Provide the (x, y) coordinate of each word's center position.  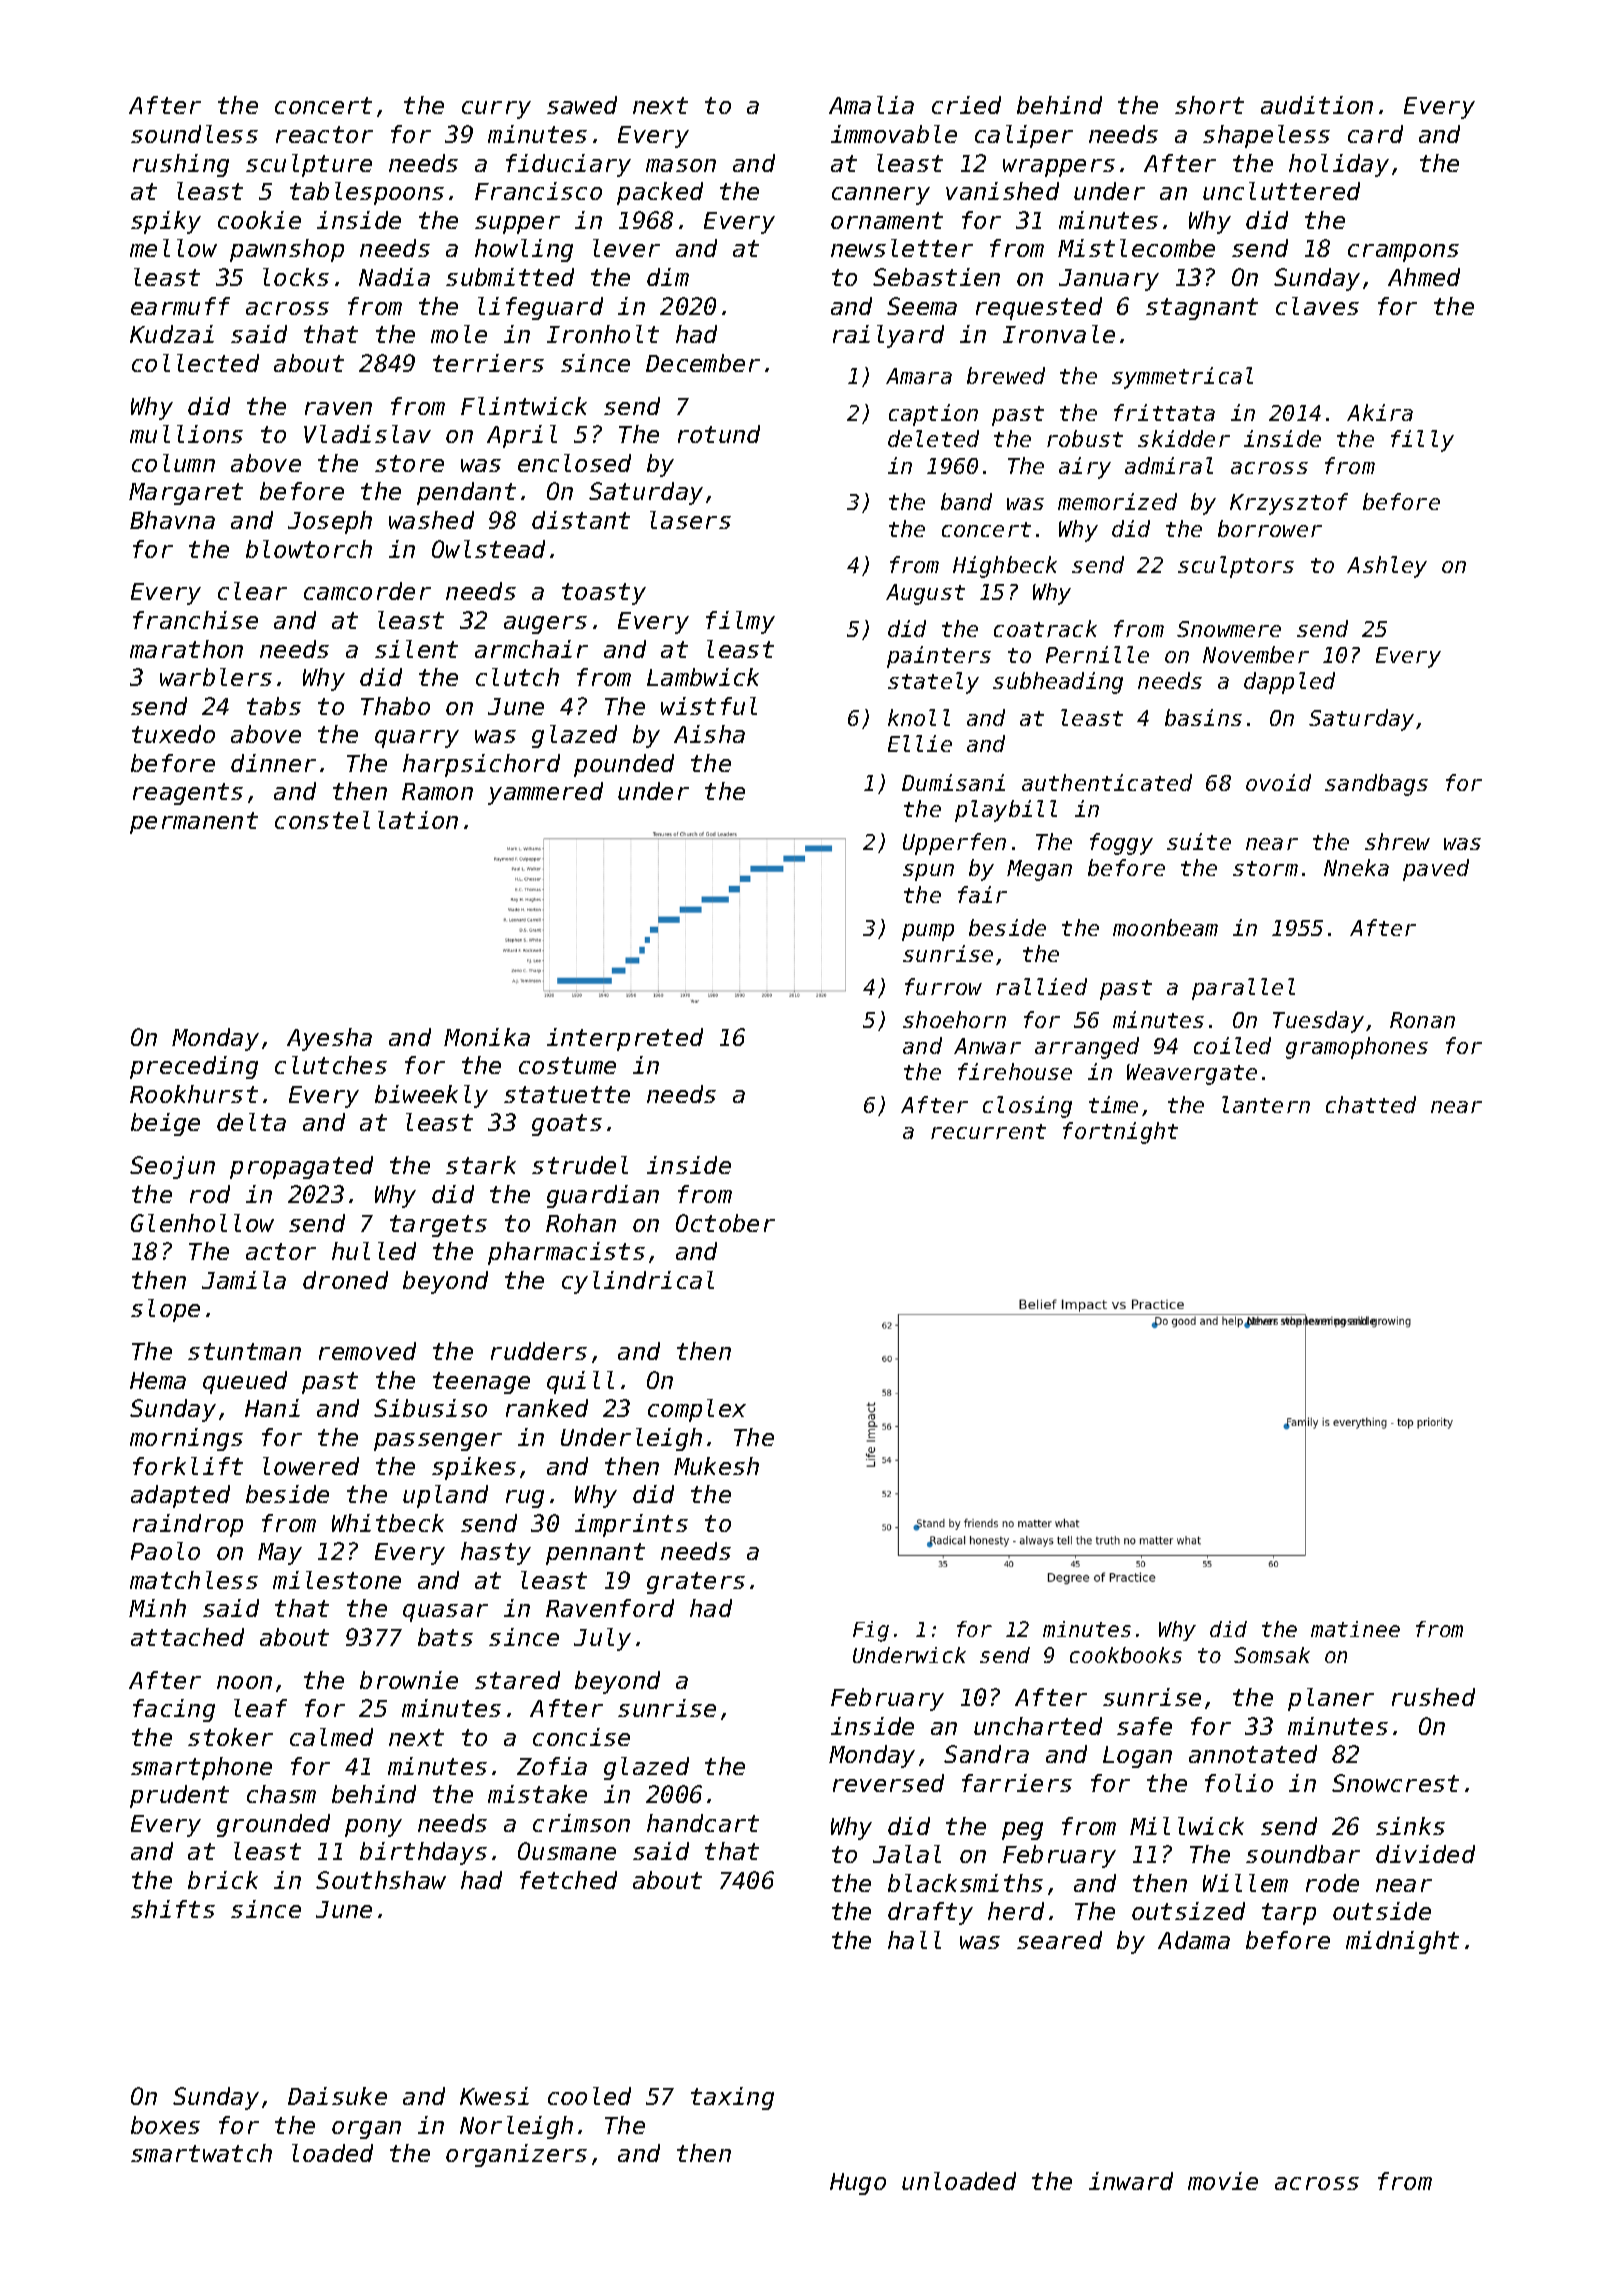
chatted (1371, 1104)
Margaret (186, 494)
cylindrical (638, 1282)
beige (165, 1124)
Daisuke (337, 2096)
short (1209, 105)
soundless (194, 134)
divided (1425, 1854)
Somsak (1272, 1655)
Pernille (1097, 654)
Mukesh (716, 1466)
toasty (604, 594)
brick (223, 1880)
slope (165, 1310)
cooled (589, 2096)
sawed (582, 105)
